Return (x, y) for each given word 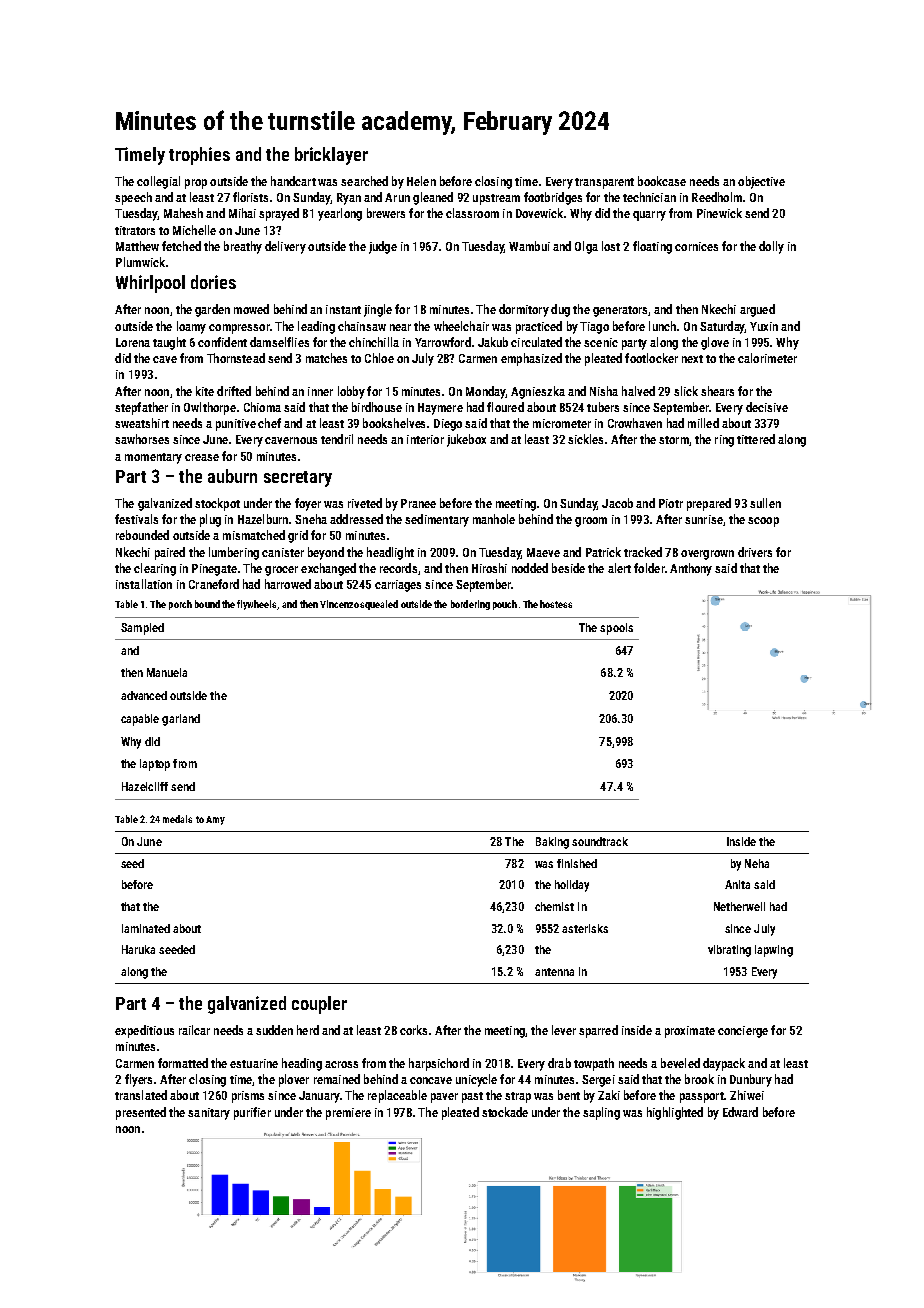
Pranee (418, 503)
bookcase (662, 181)
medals (177, 819)
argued (757, 310)
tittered (756, 439)
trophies (199, 156)
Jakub (493, 342)
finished (577, 863)
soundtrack (600, 841)
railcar (194, 1030)
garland (181, 720)
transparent (604, 183)
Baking (552, 843)
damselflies (279, 342)
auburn (232, 476)
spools (616, 629)
